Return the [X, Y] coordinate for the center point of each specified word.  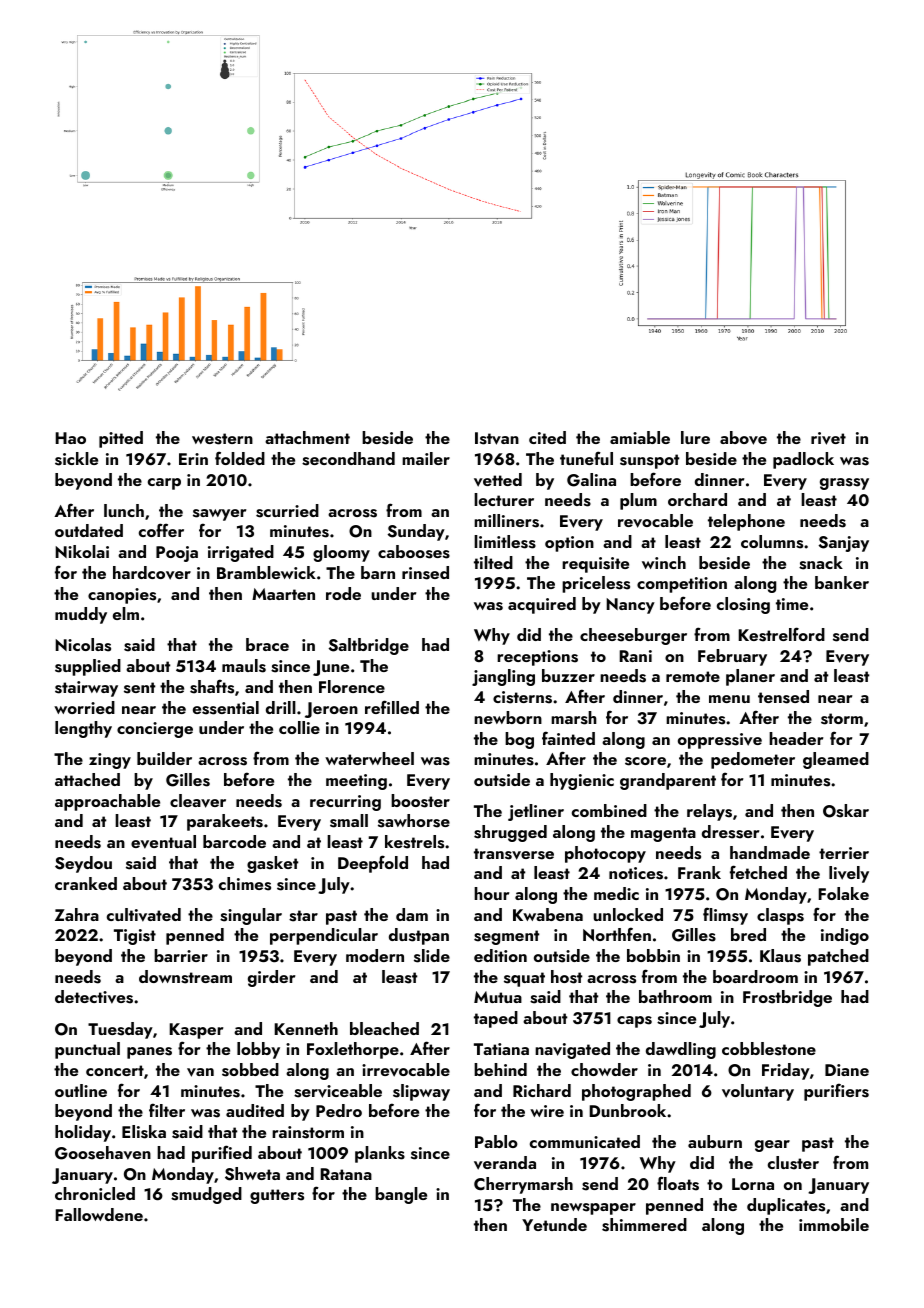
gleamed [836, 760]
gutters [277, 1196]
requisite [595, 565]
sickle [76, 459]
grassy [844, 484]
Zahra [77, 914]
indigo [845, 936]
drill [281, 707]
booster [420, 801]
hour [491, 893]
